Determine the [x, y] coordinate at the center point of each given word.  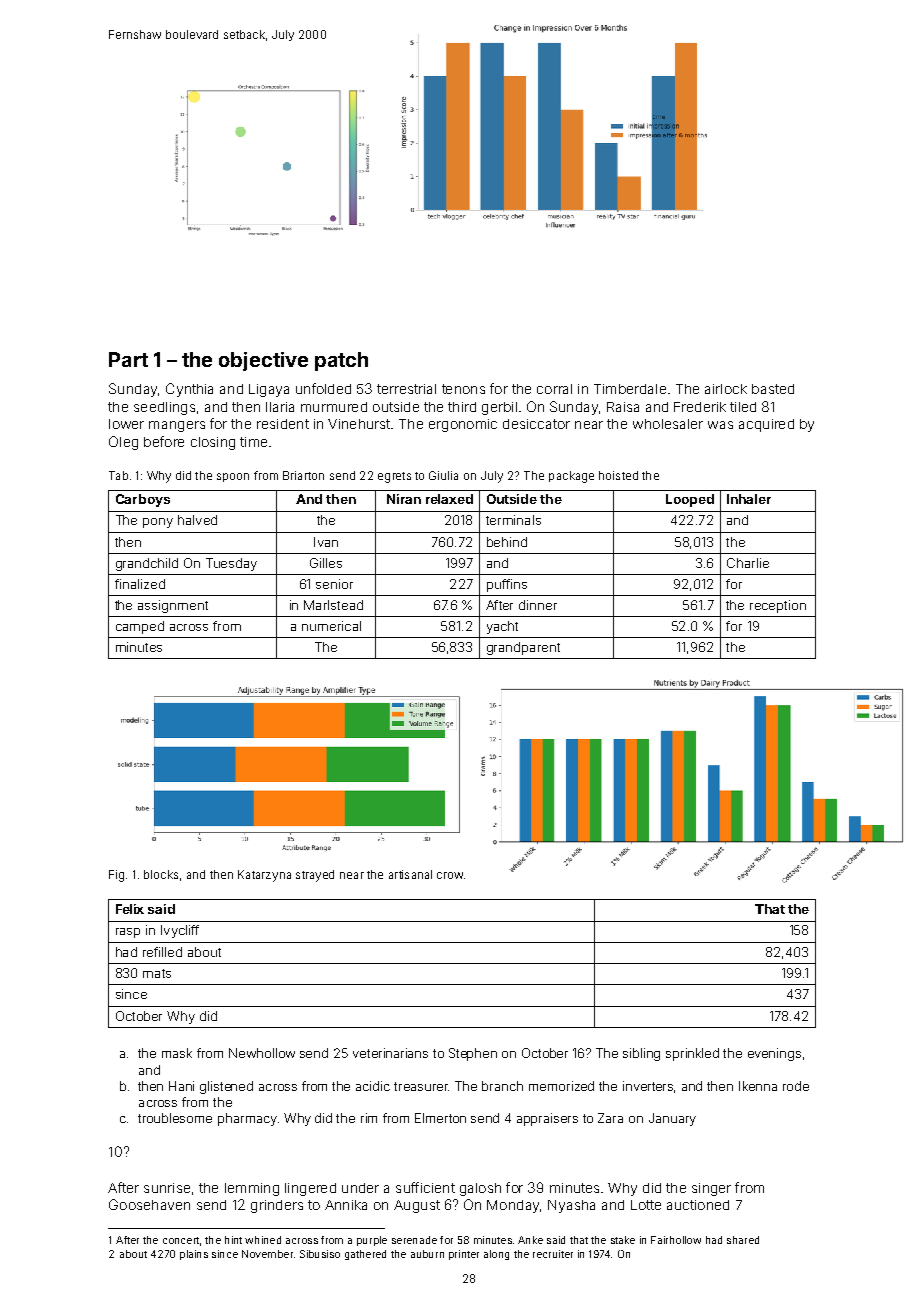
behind [507, 542]
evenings [774, 1054]
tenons [463, 389]
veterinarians [390, 1053]
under [360, 1188]
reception [778, 606]
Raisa [623, 407]
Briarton [303, 475]
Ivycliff [180, 931]
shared [743, 1240]
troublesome [175, 1118]
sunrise [167, 1188]
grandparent [523, 648]
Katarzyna [264, 876]
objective [263, 361]
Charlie [748, 563]
